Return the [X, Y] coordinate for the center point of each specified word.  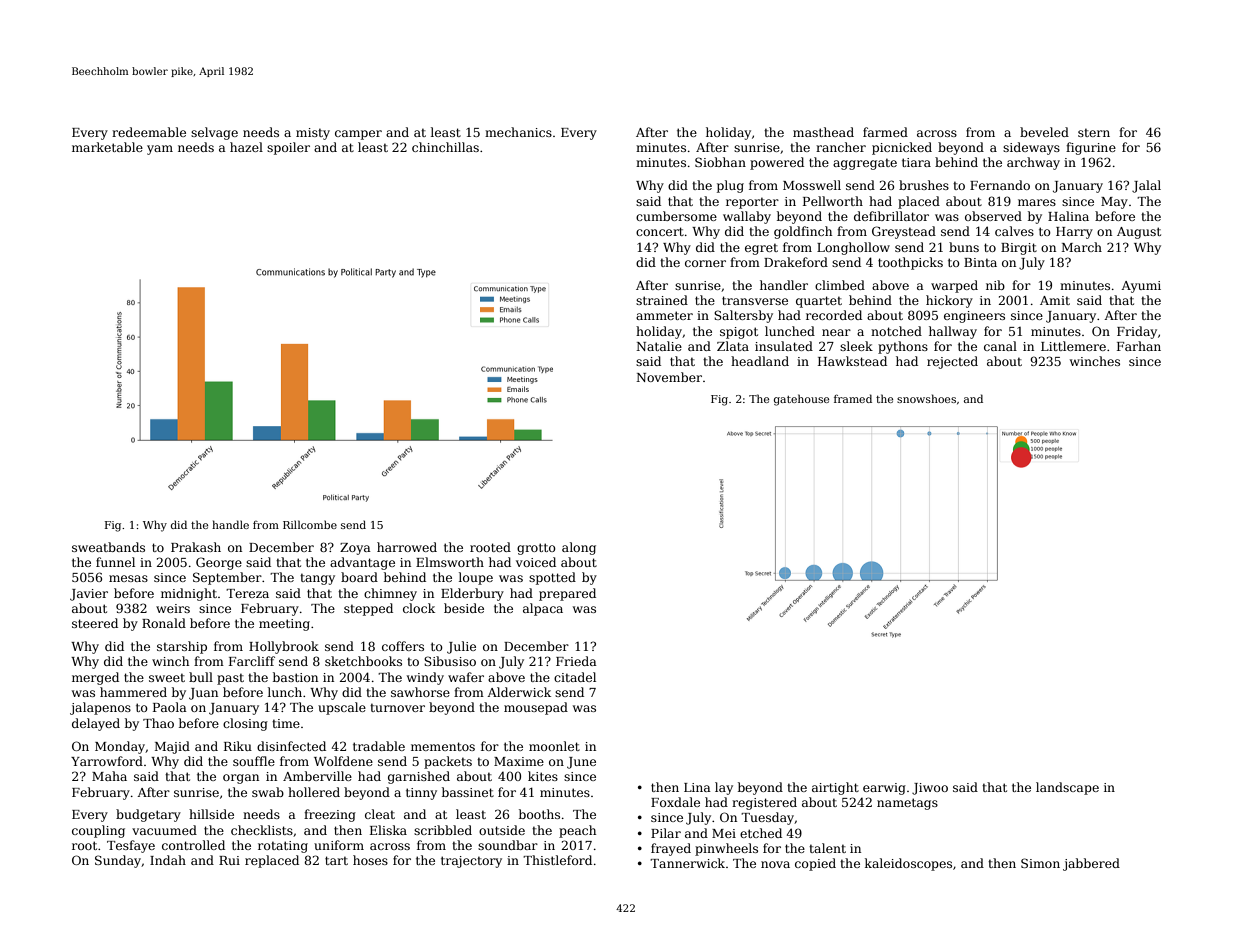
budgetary [148, 815]
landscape [1067, 788]
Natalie [659, 346]
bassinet [468, 792]
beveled [1044, 132]
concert [660, 231]
